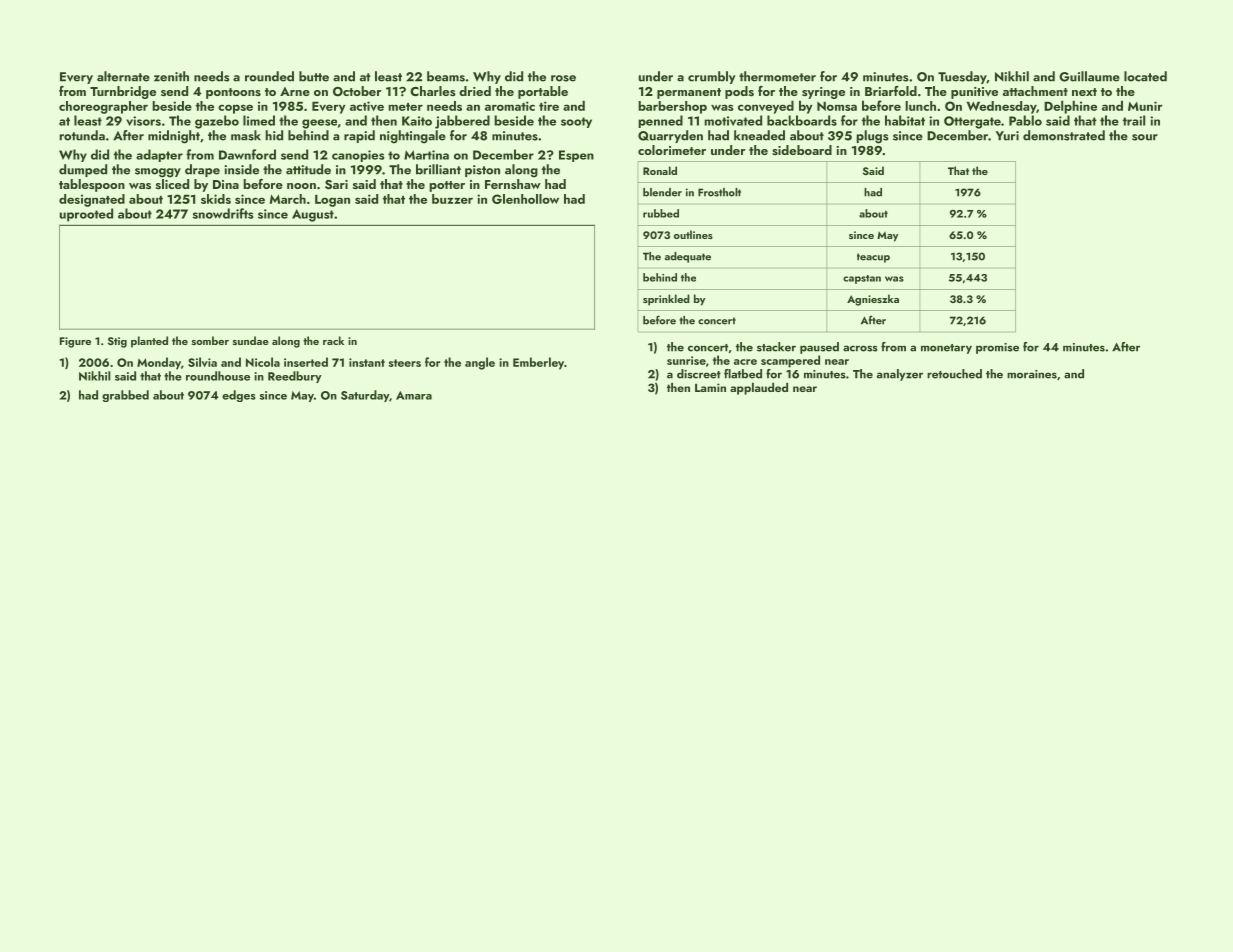  What do you see at coordinates (1064, 135) in the document?
I see `demonstrated` at bounding box center [1064, 135].
